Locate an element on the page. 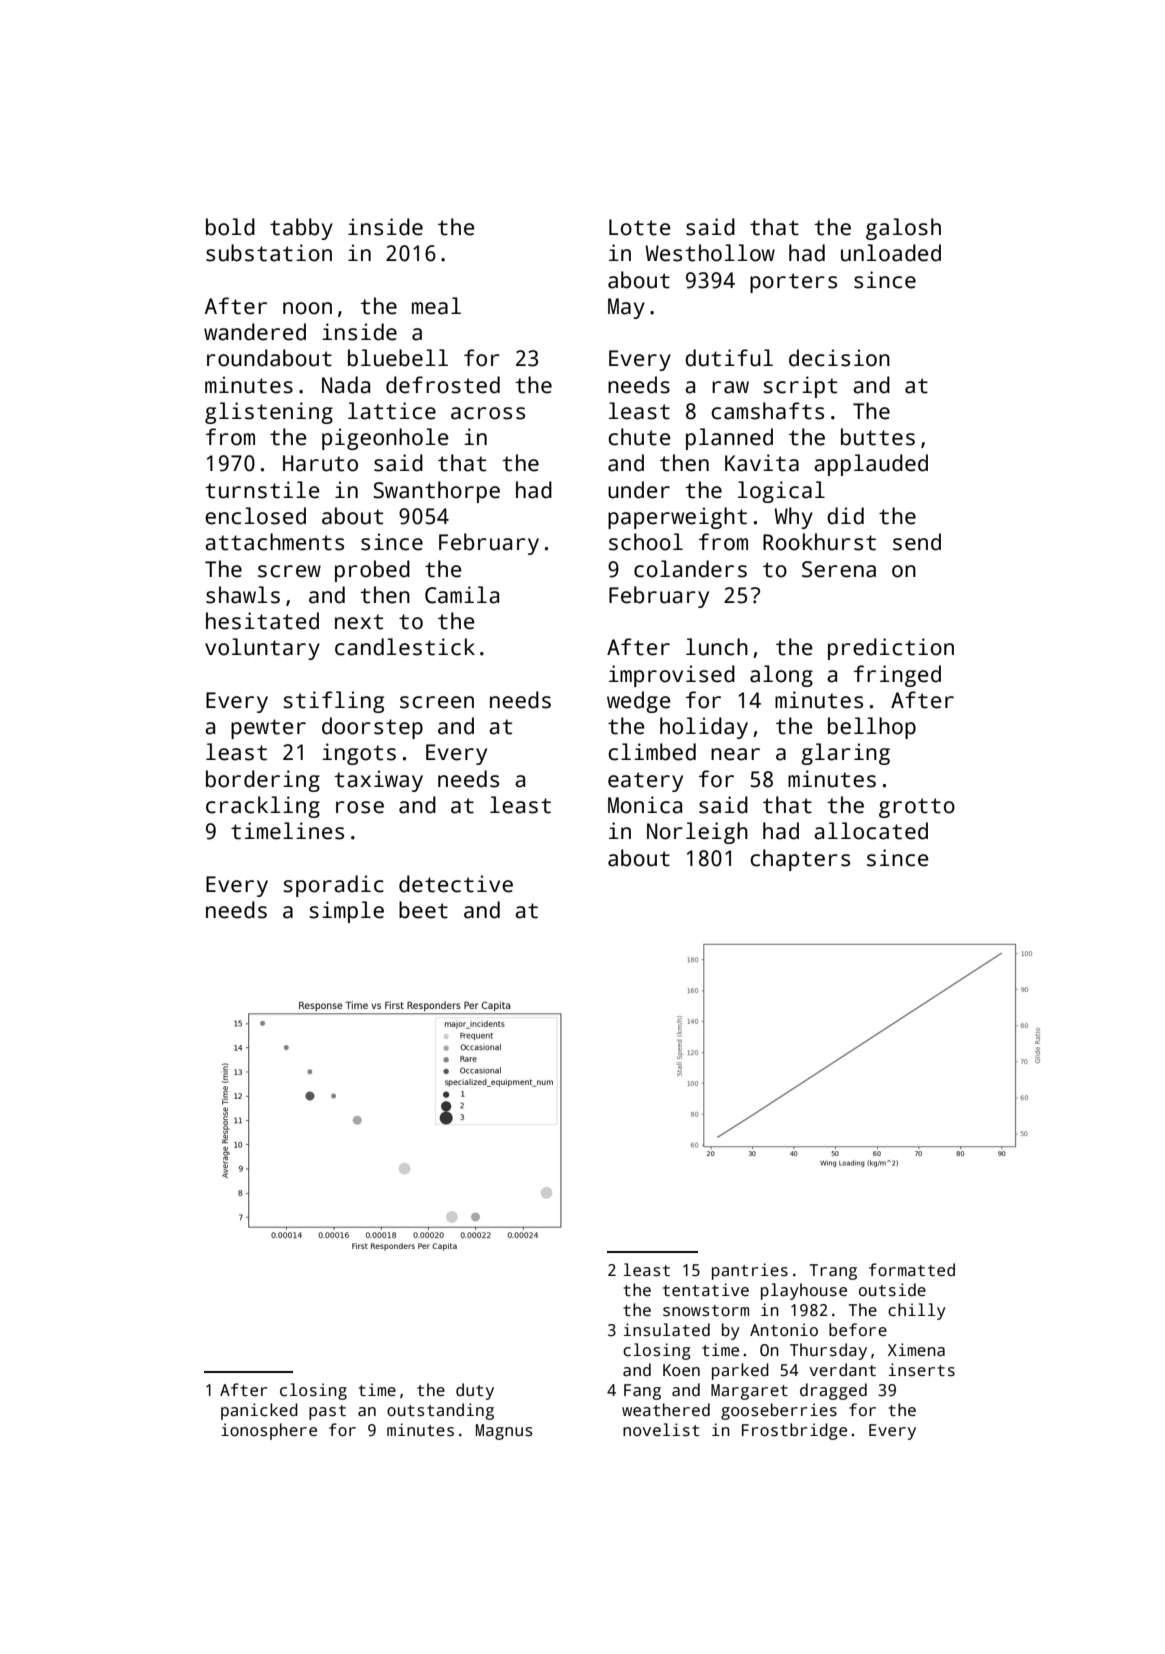 Image resolution: width=1165 pixels, height=1654 pixels. past is located at coordinates (327, 1412).
